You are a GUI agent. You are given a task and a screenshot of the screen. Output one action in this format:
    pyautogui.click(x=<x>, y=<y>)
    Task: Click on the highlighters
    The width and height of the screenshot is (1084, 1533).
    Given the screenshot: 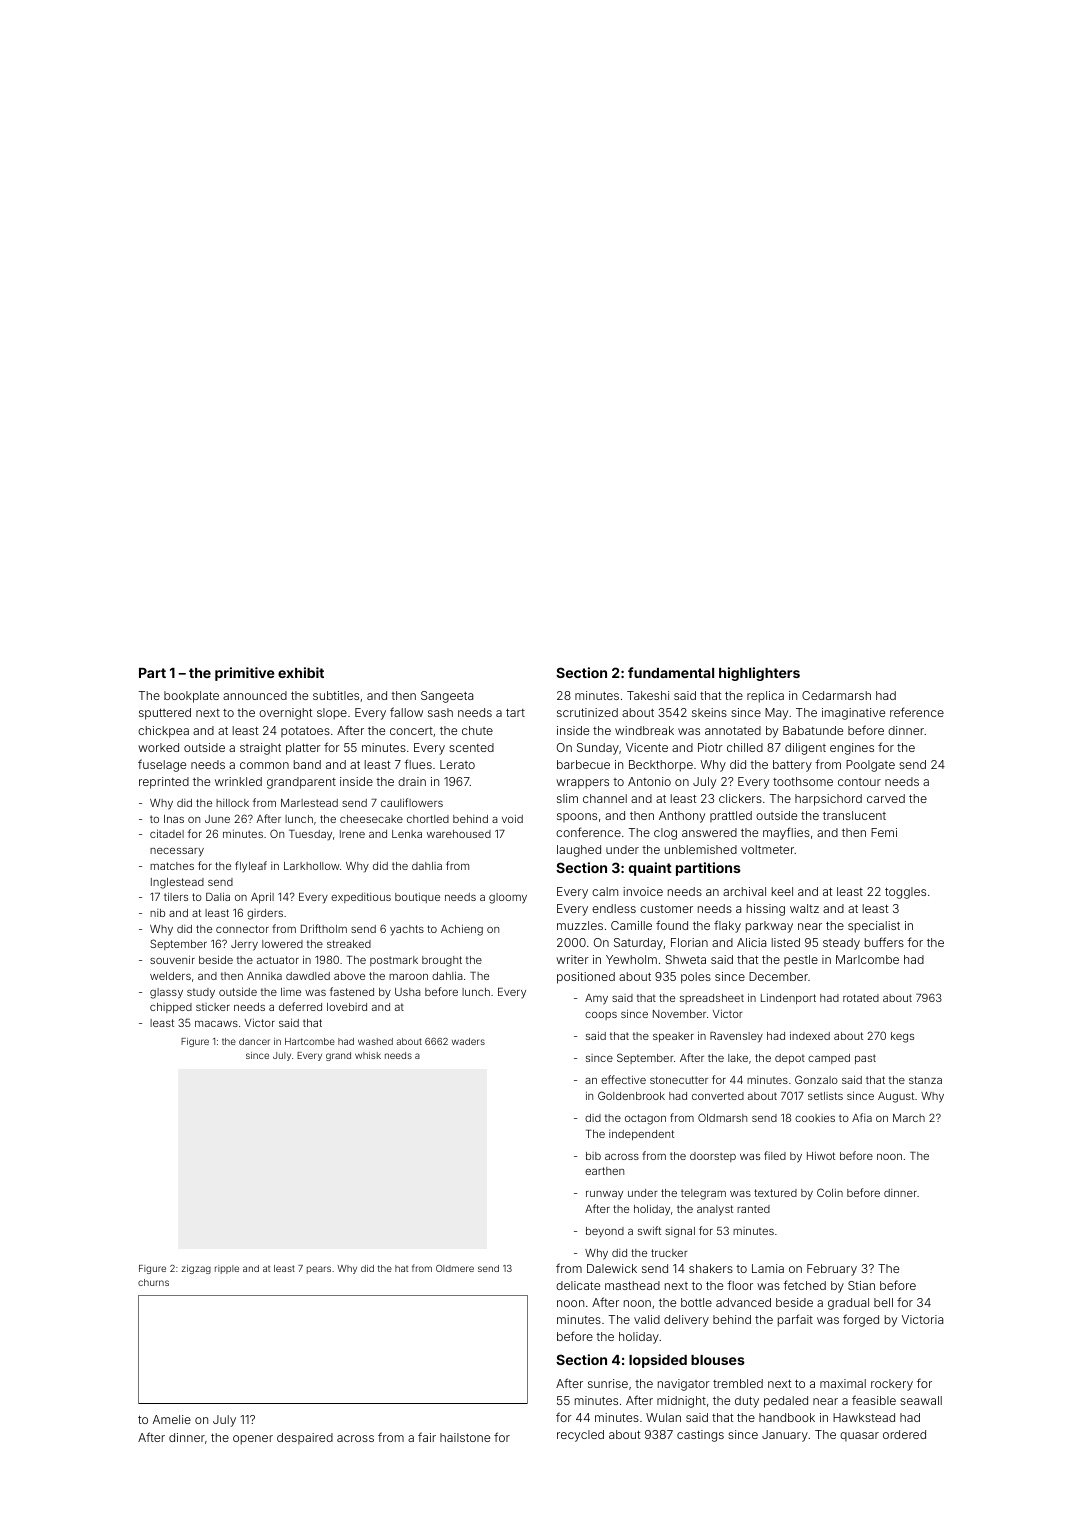 What is the action you would take?
    pyautogui.click(x=759, y=674)
